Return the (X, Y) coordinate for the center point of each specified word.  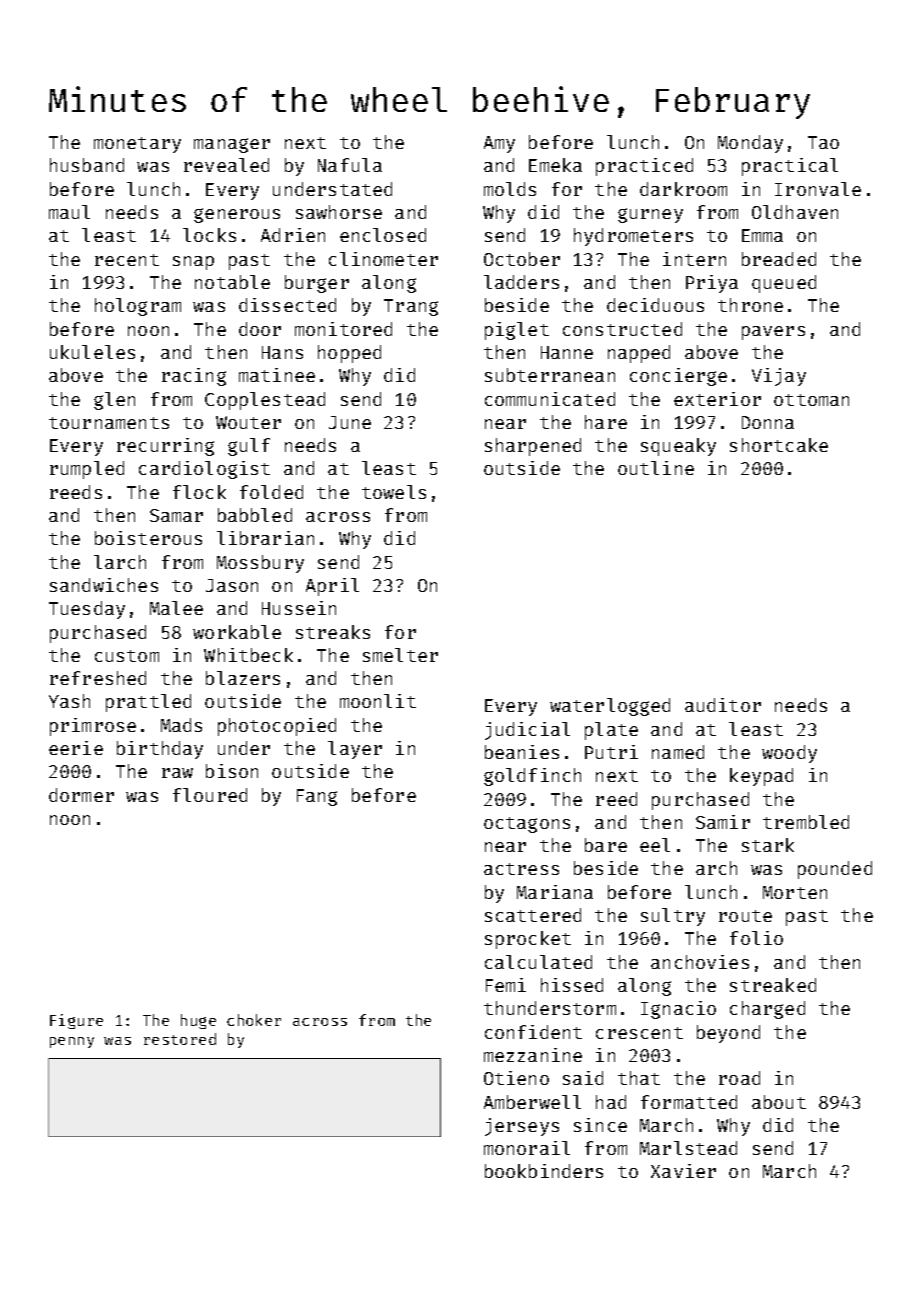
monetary (137, 145)
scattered (533, 915)
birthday (160, 750)
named (678, 752)
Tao (823, 142)
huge (198, 1021)
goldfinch (532, 777)
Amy (499, 144)
